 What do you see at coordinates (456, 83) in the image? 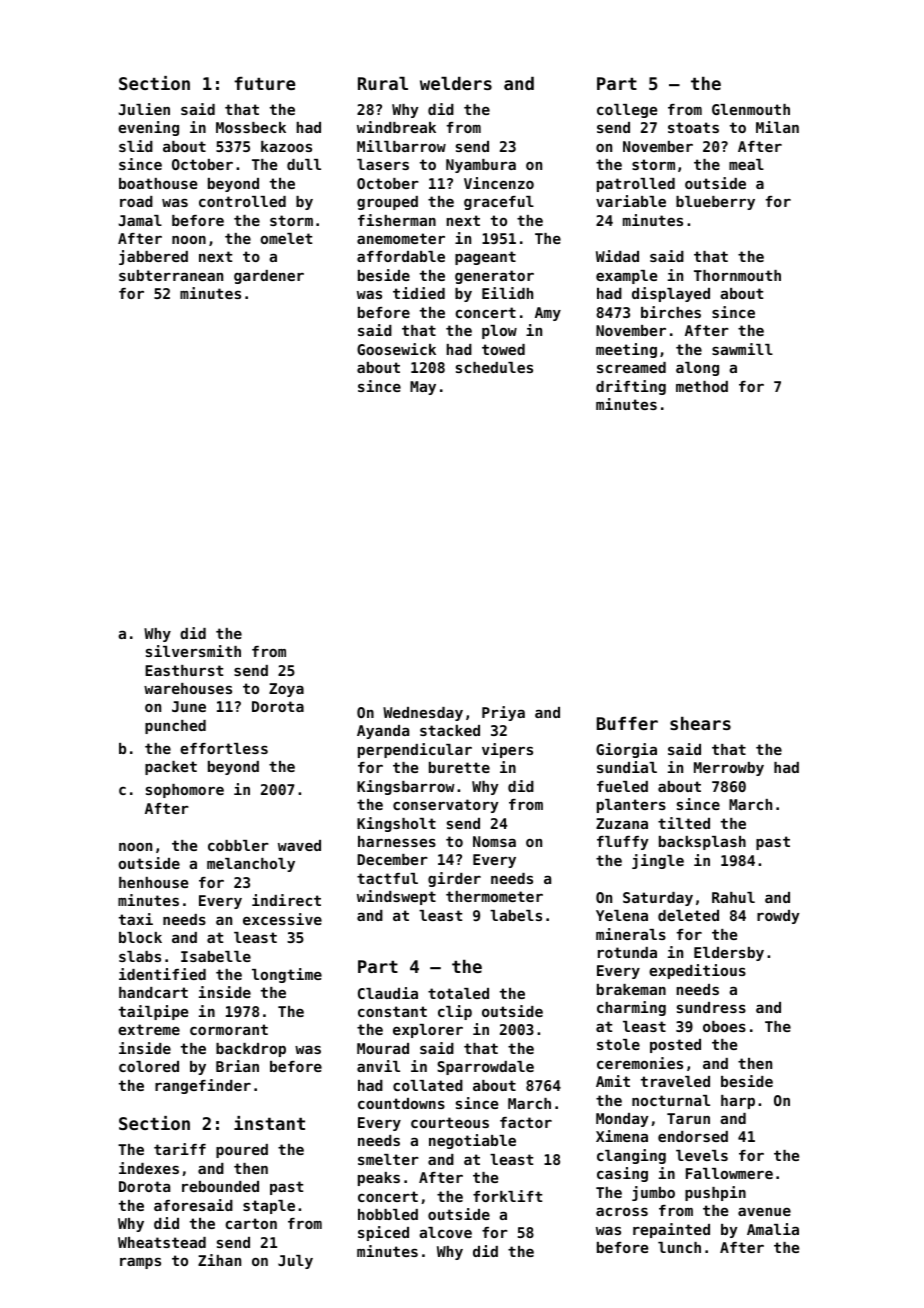
I see `welders` at bounding box center [456, 83].
